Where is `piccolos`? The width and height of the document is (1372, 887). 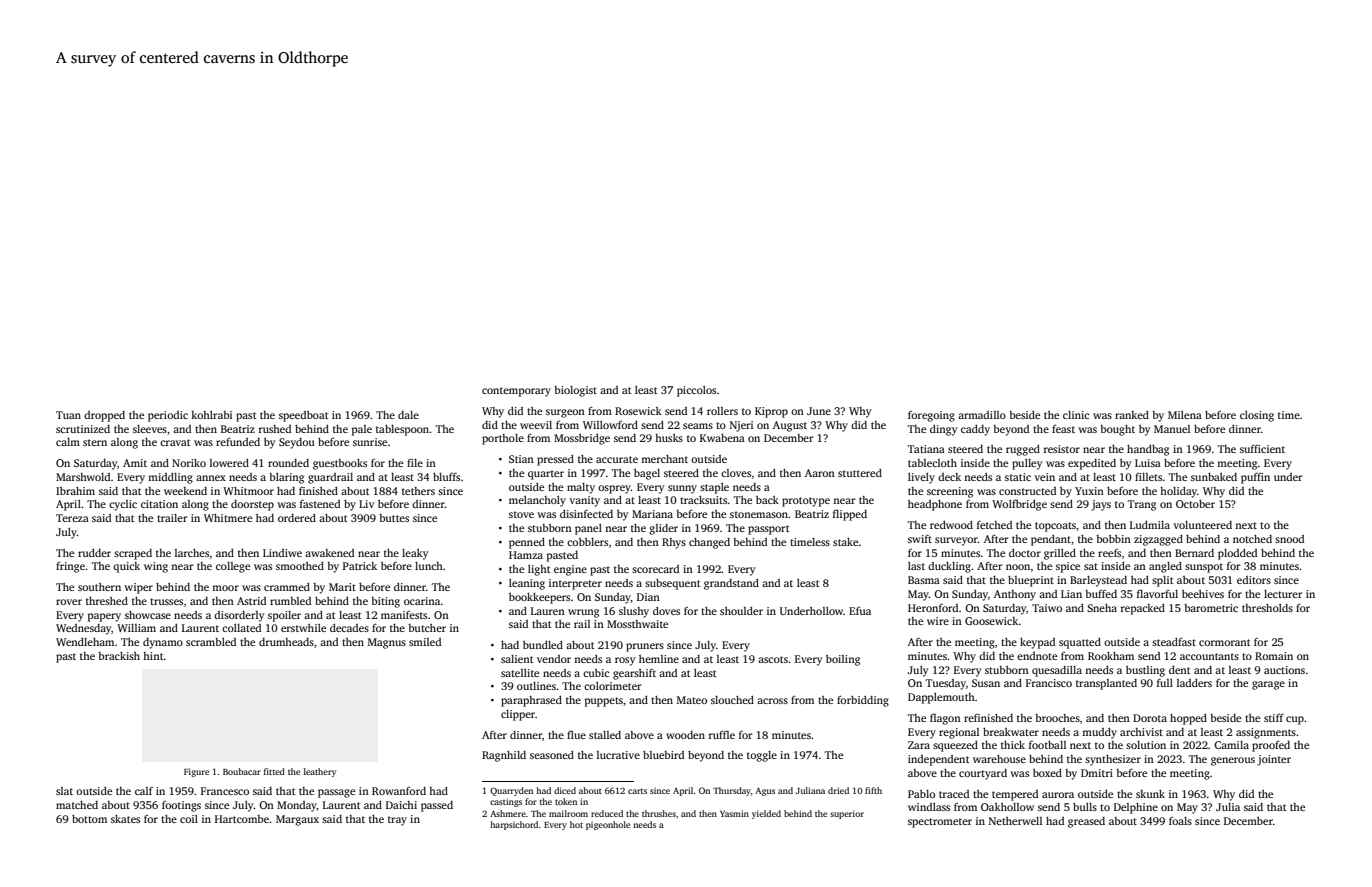 piccolos is located at coordinates (696, 391).
